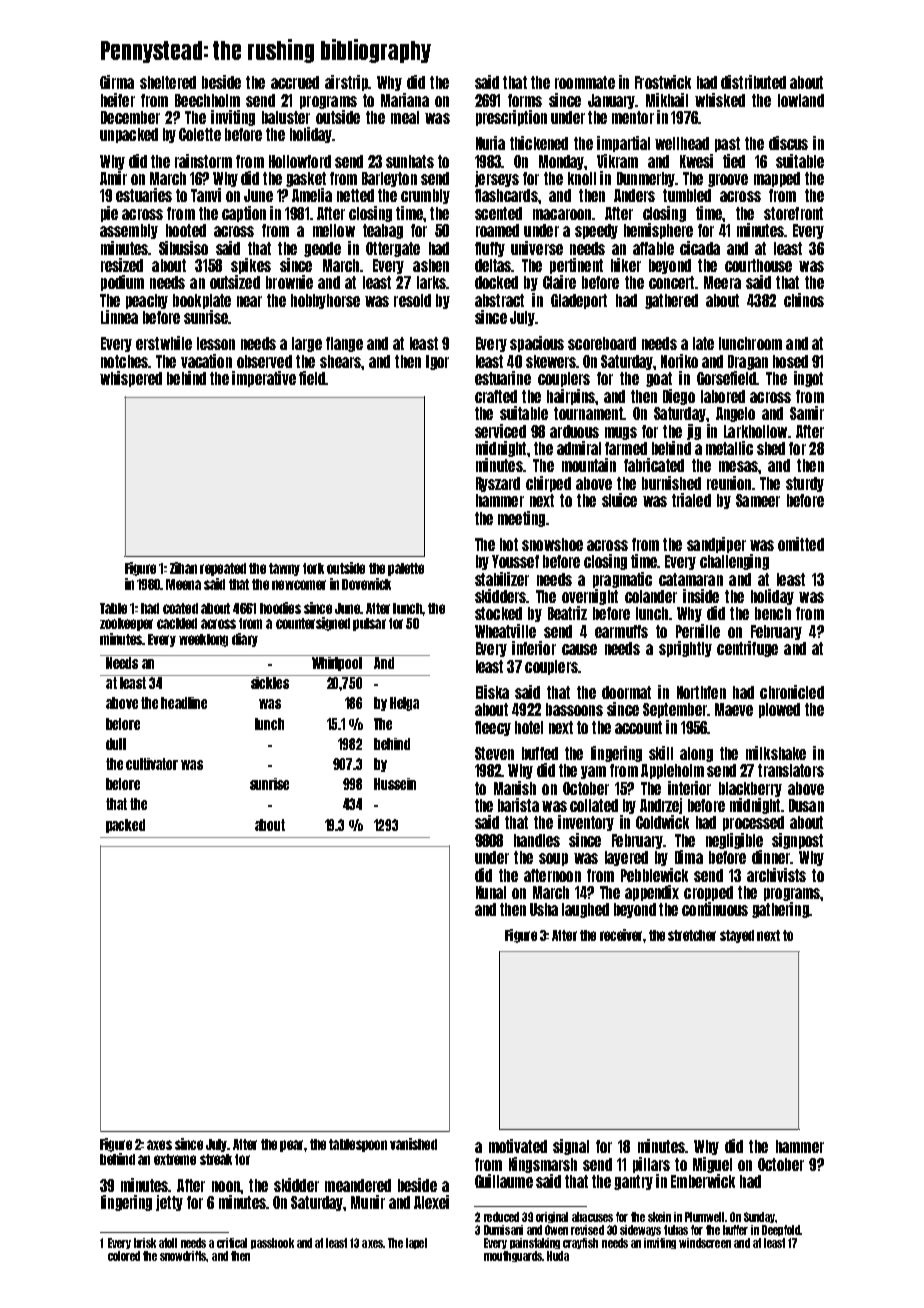 This screenshot has width=924, height=1308. Describe the element at coordinates (689, 788) in the screenshot. I see `interior` at that location.
